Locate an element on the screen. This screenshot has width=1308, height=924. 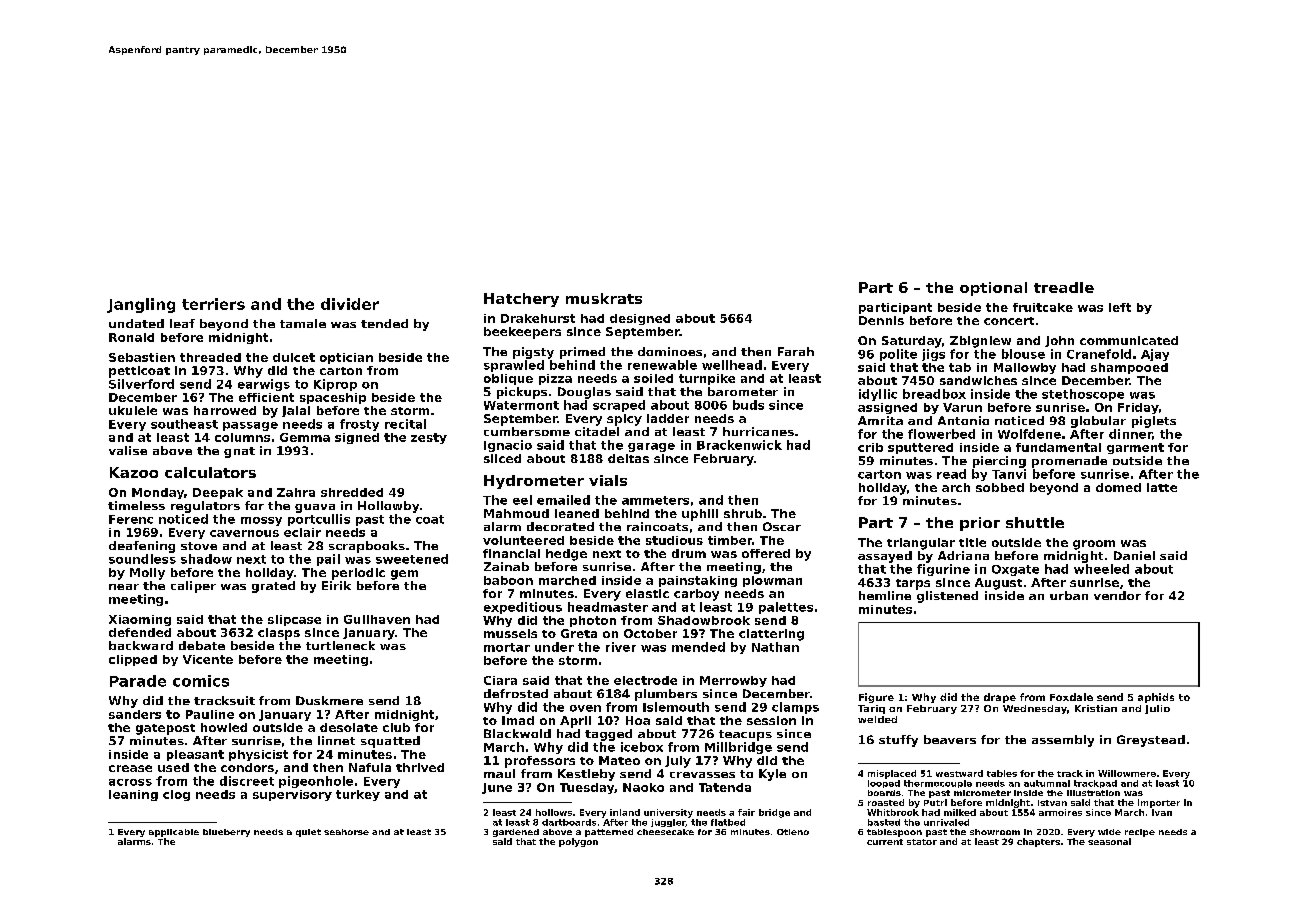
terriers is located at coordinates (213, 304).
